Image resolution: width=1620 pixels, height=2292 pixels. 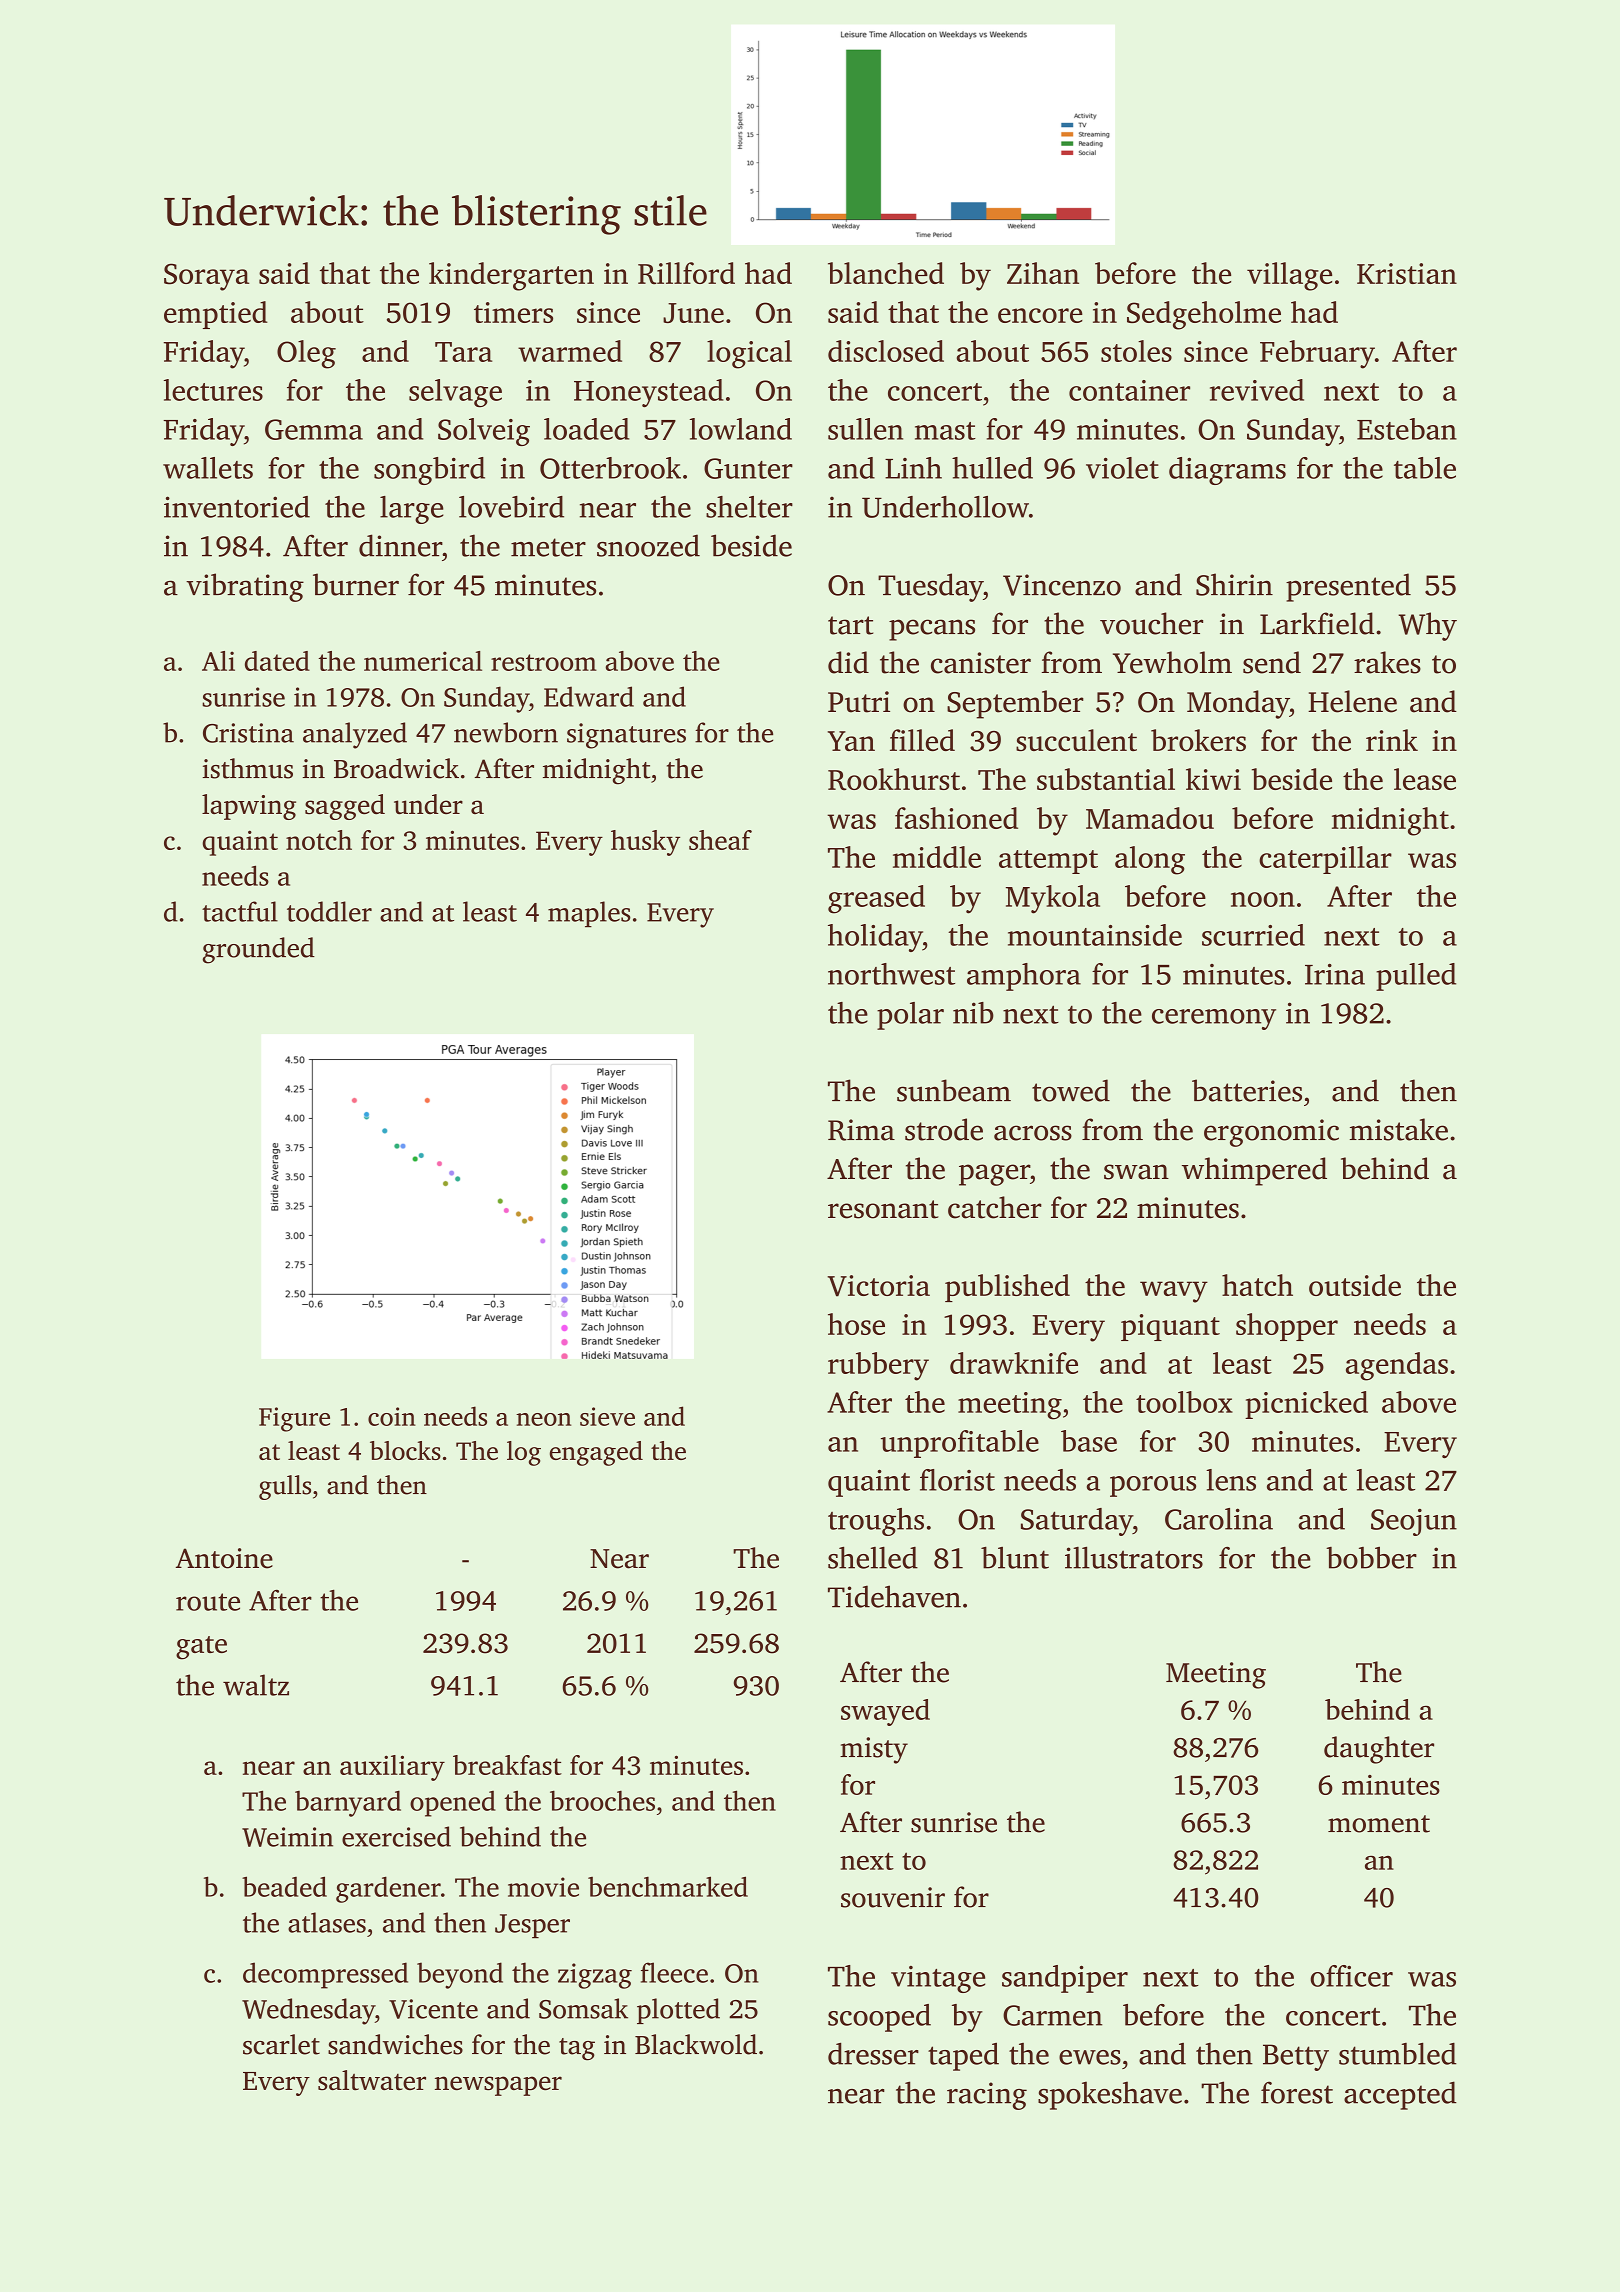 I want to click on Figure, so click(x=294, y=1419).
